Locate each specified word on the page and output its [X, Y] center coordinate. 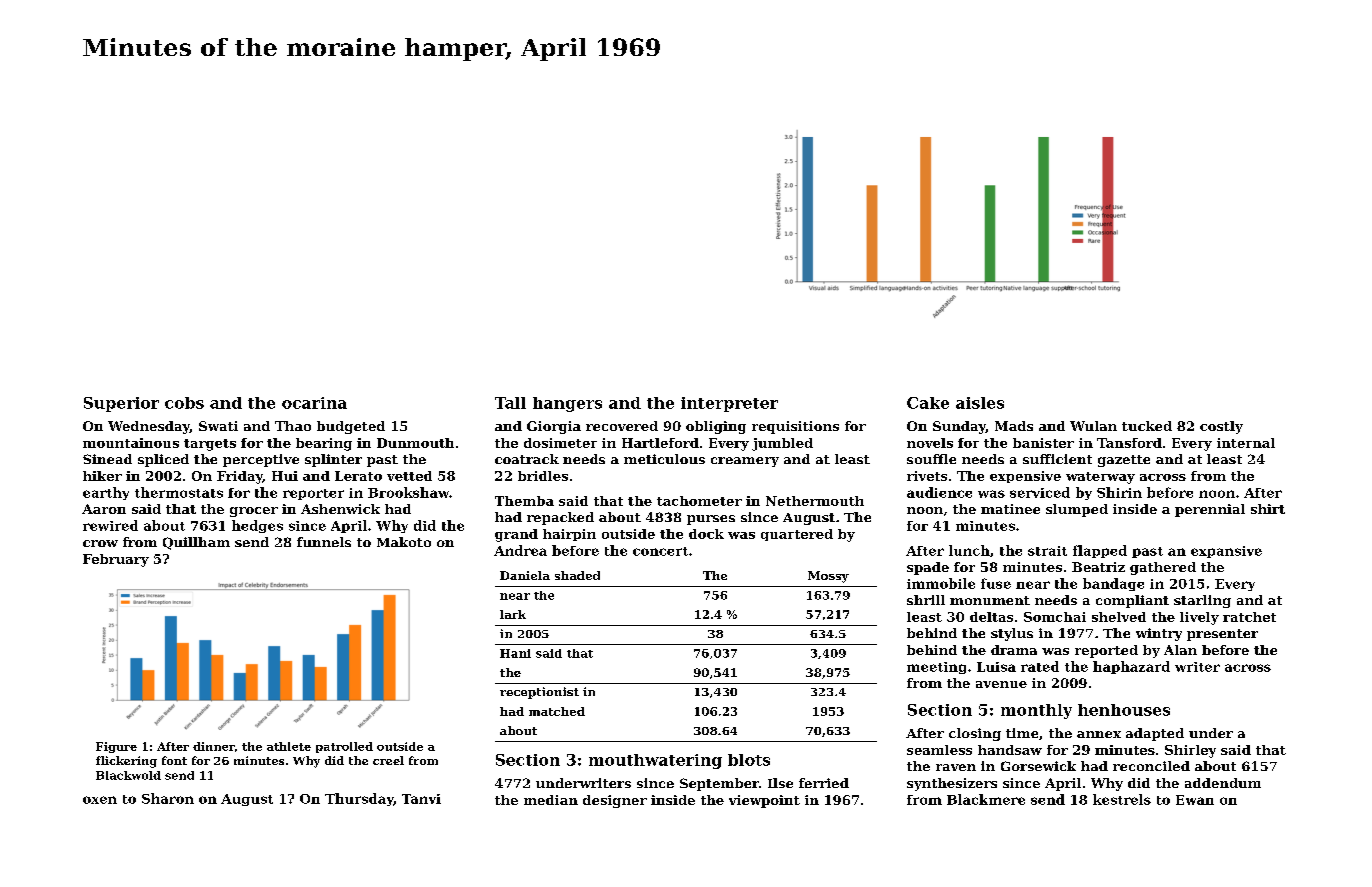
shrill [926, 600]
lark [513, 614]
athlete [289, 746]
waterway [1100, 478]
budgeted [351, 427]
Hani [515, 653]
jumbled [782, 444]
